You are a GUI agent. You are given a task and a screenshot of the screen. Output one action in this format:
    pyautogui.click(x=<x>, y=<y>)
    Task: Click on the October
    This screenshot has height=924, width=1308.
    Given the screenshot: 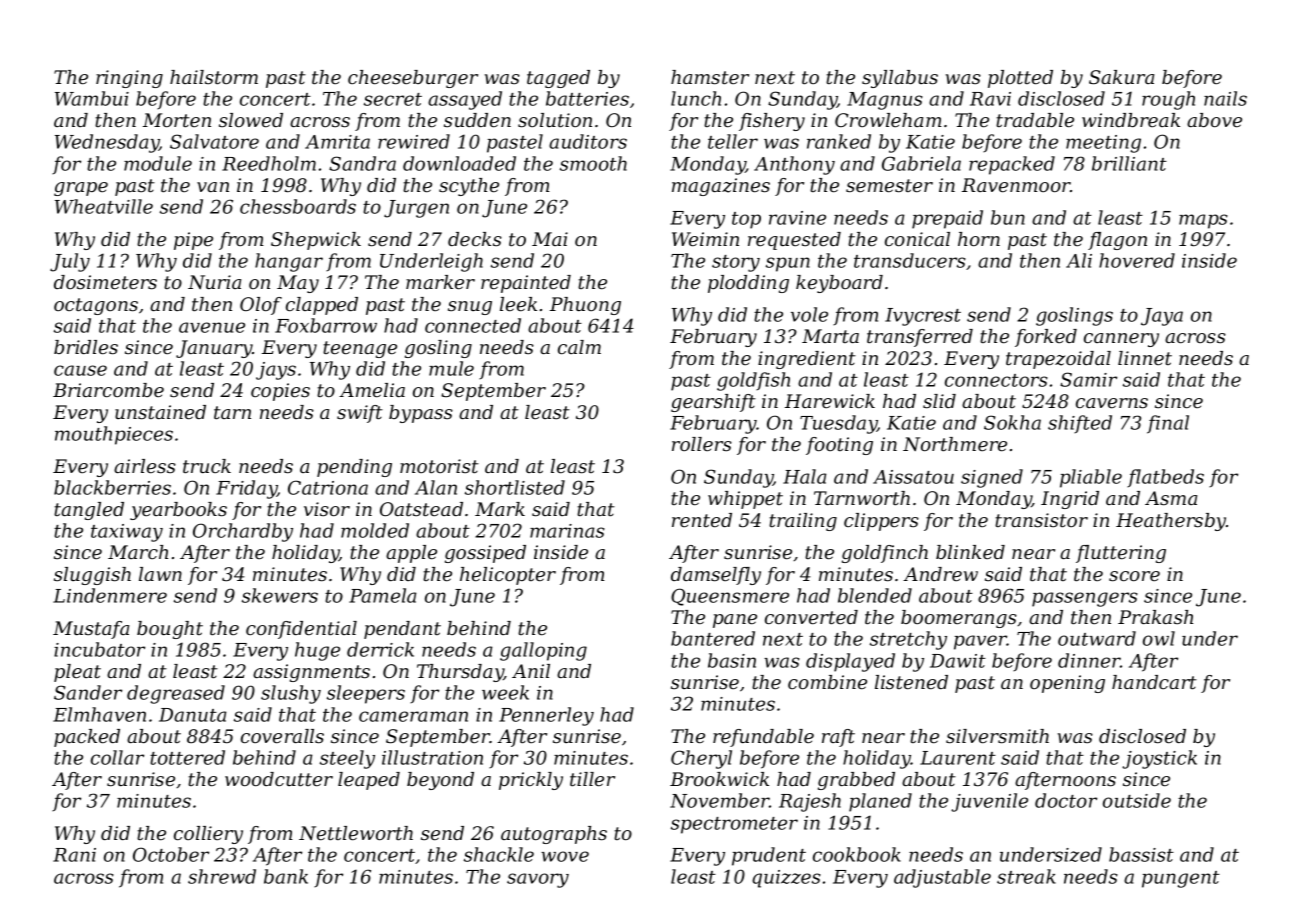 What is the action you would take?
    pyautogui.click(x=171, y=854)
